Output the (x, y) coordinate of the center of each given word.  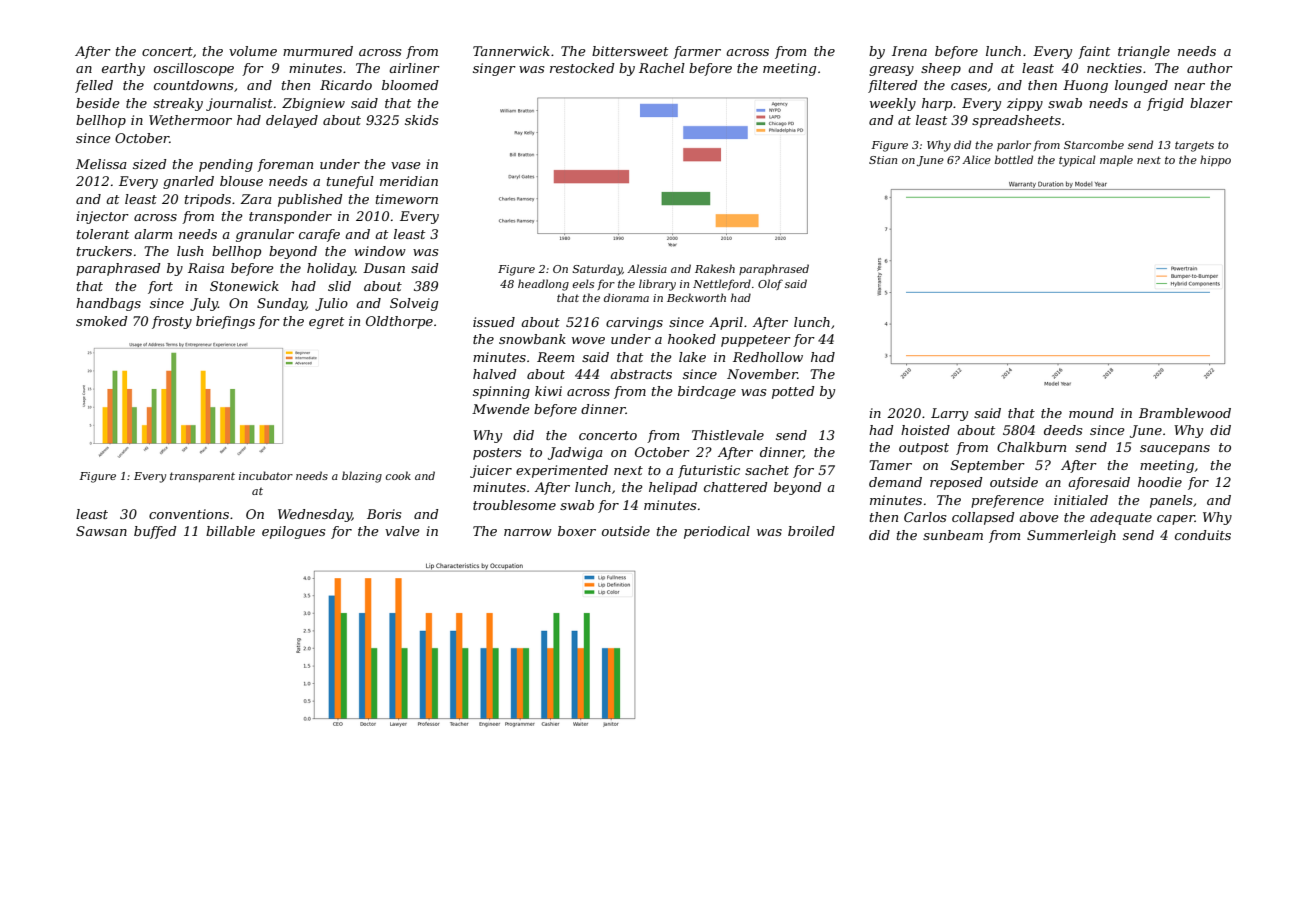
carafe (319, 235)
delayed (292, 121)
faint (1094, 52)
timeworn (407, 199)
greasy (891, 71)
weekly (893, 104)
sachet (767, 470)
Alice (976, 159)
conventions (189, 514)
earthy (123, 69)
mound (1091, 413)
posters (497, 454)
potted (793, 392)
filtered (893, 86)
